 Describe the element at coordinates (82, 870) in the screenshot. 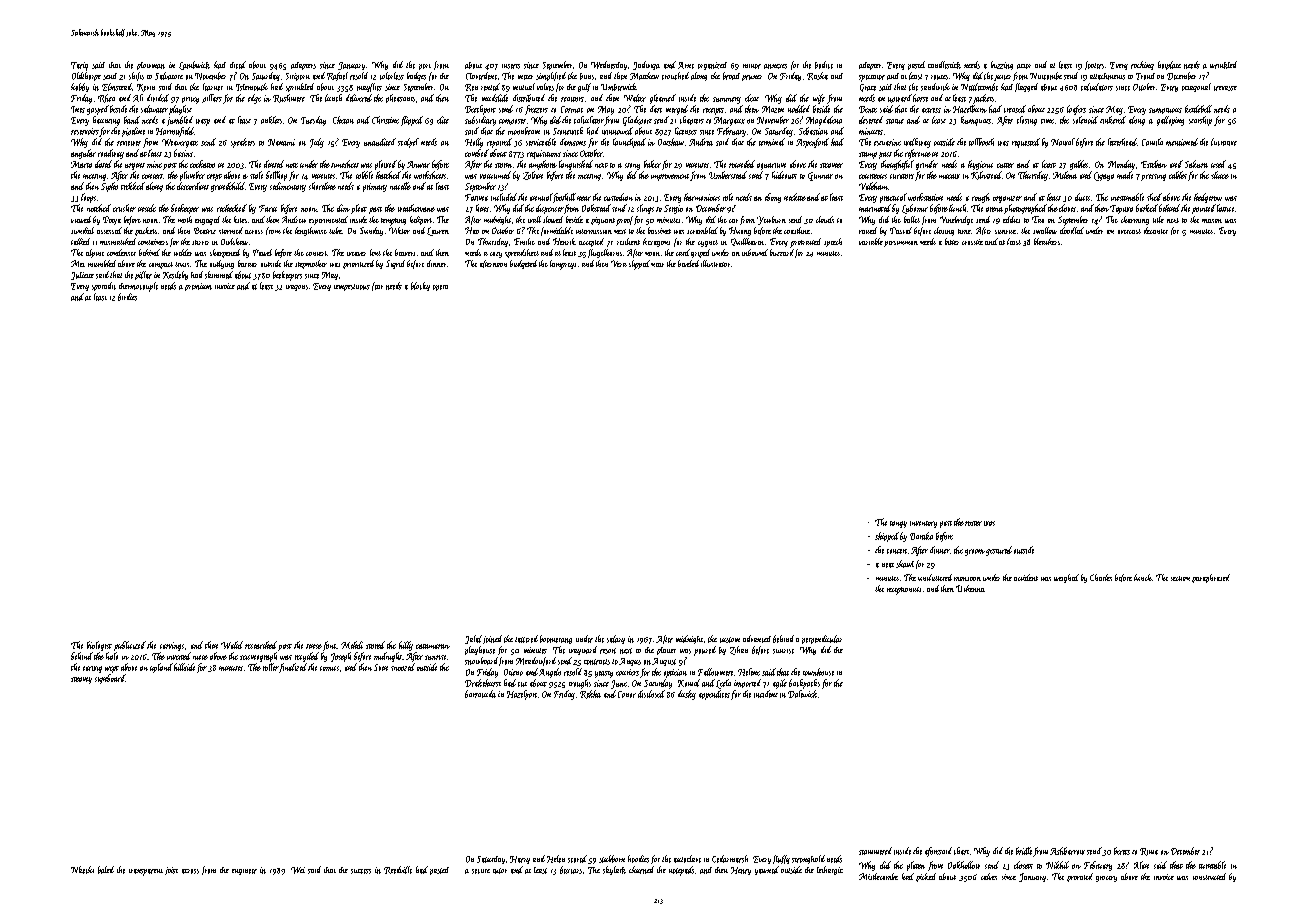

I see `Nkechi` at that location.
